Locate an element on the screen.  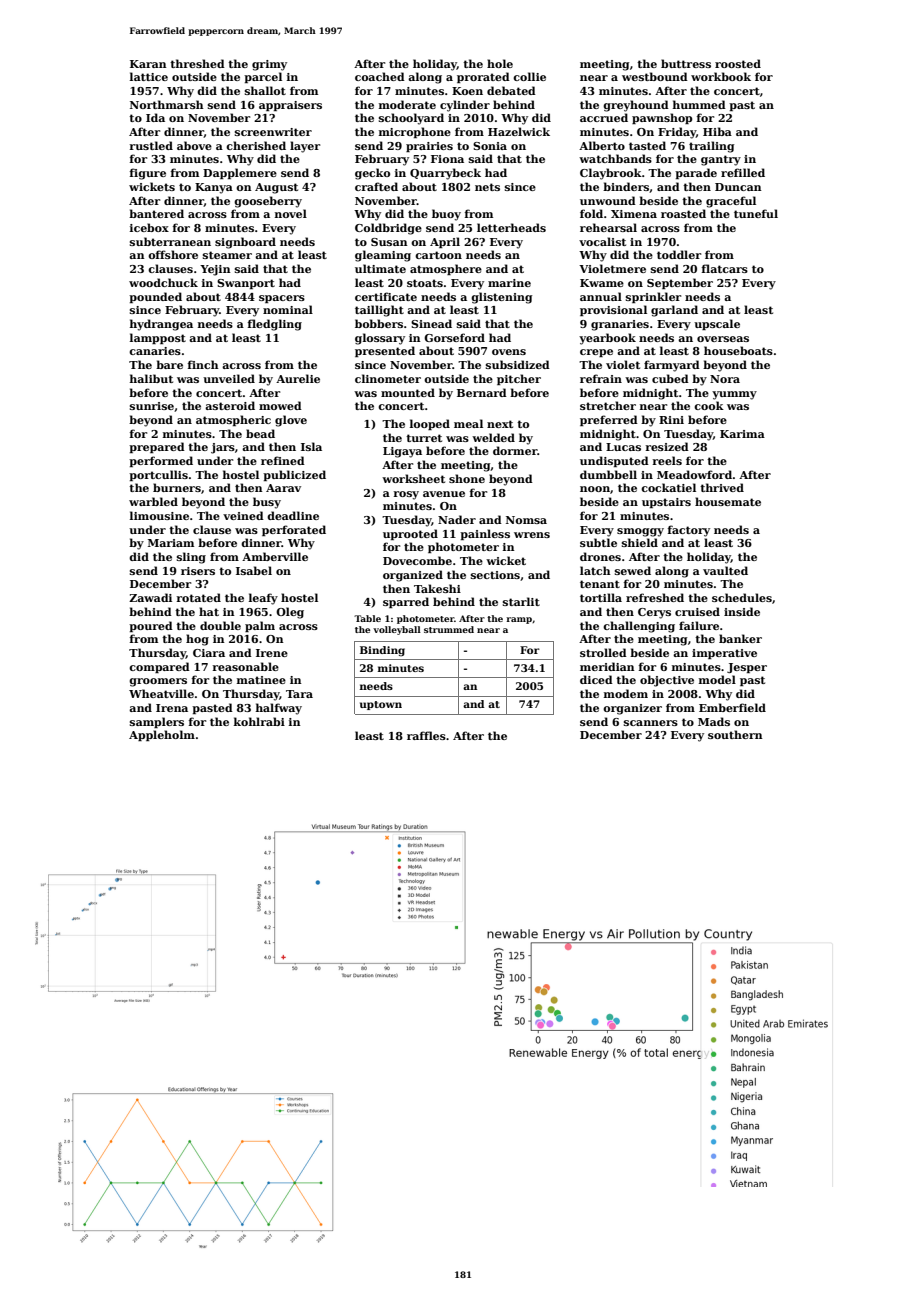
greyhound is located at coordinates (636, 106).
